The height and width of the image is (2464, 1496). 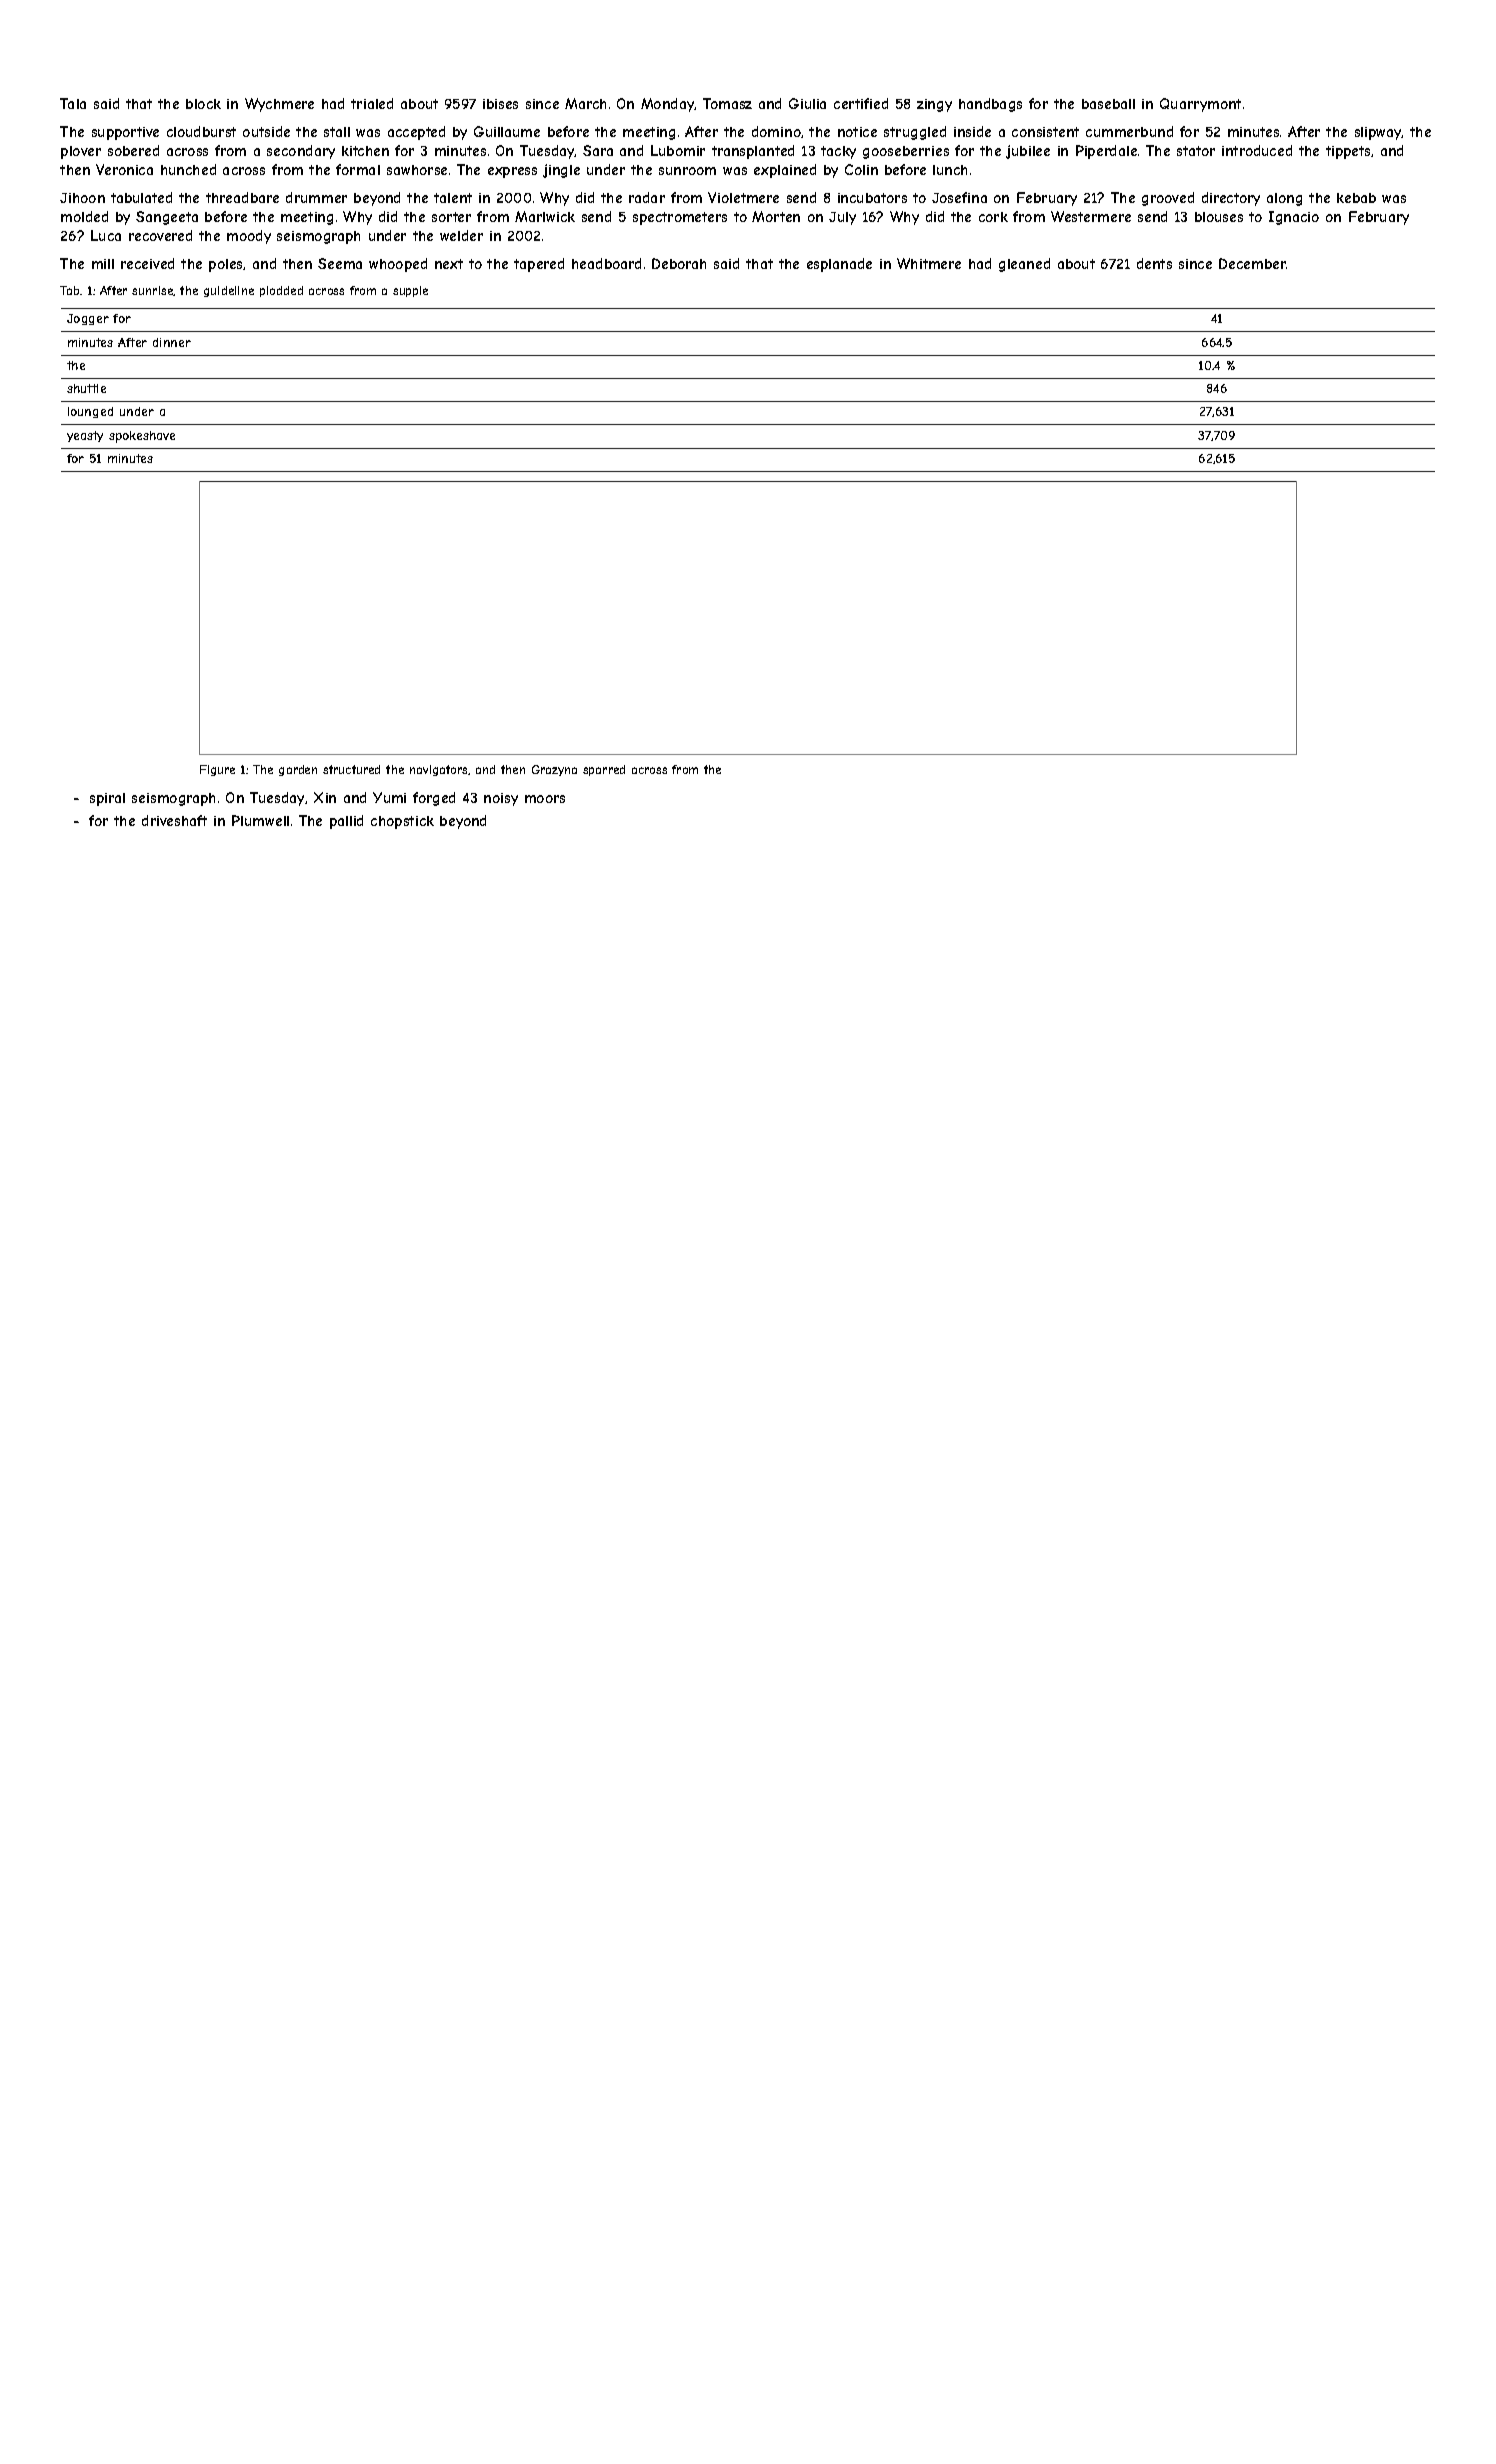 What do you see at coordinates (839, 265) in the image?
I see `esplanade` at bounding box center [839, 265].
